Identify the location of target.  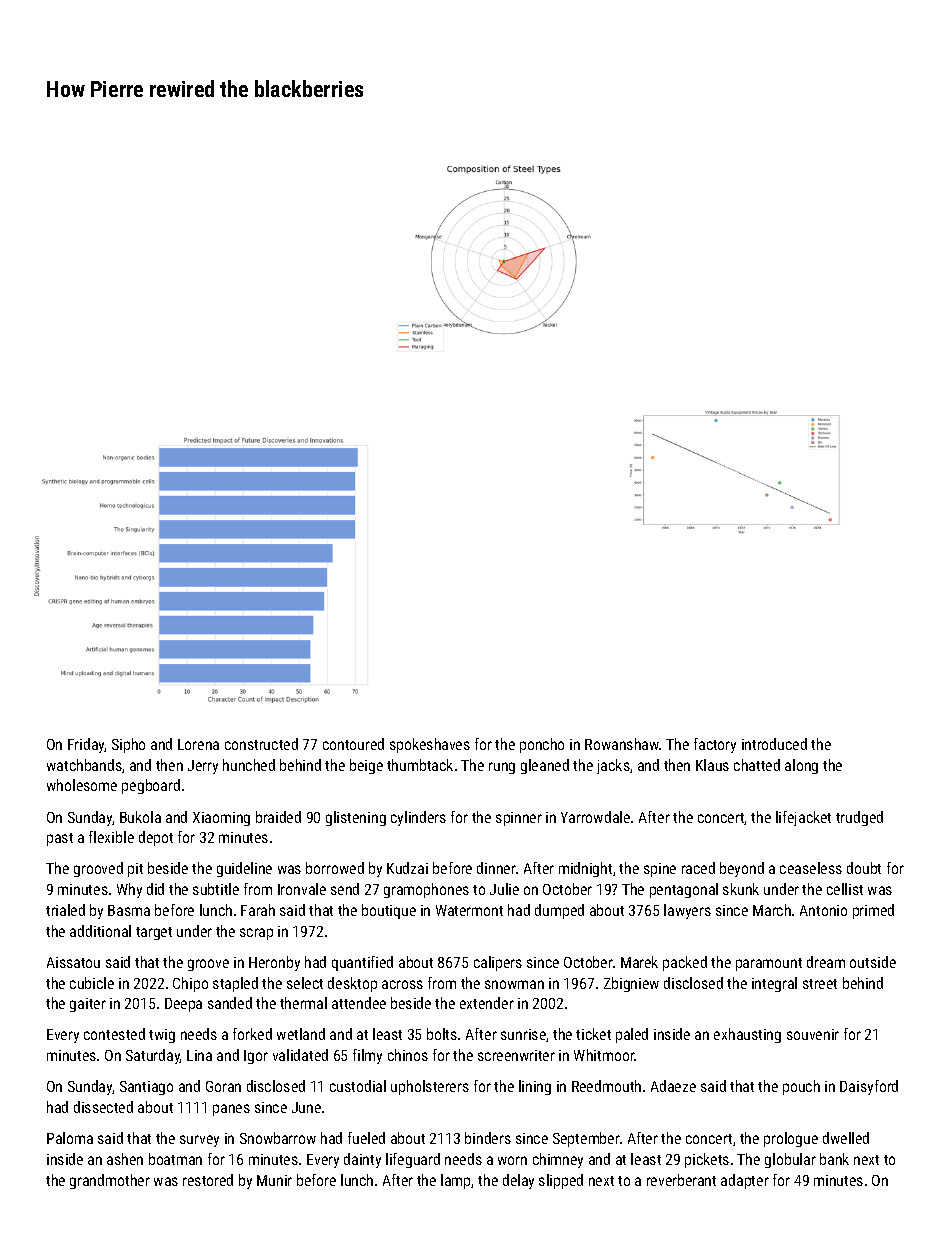
(154, 933).
